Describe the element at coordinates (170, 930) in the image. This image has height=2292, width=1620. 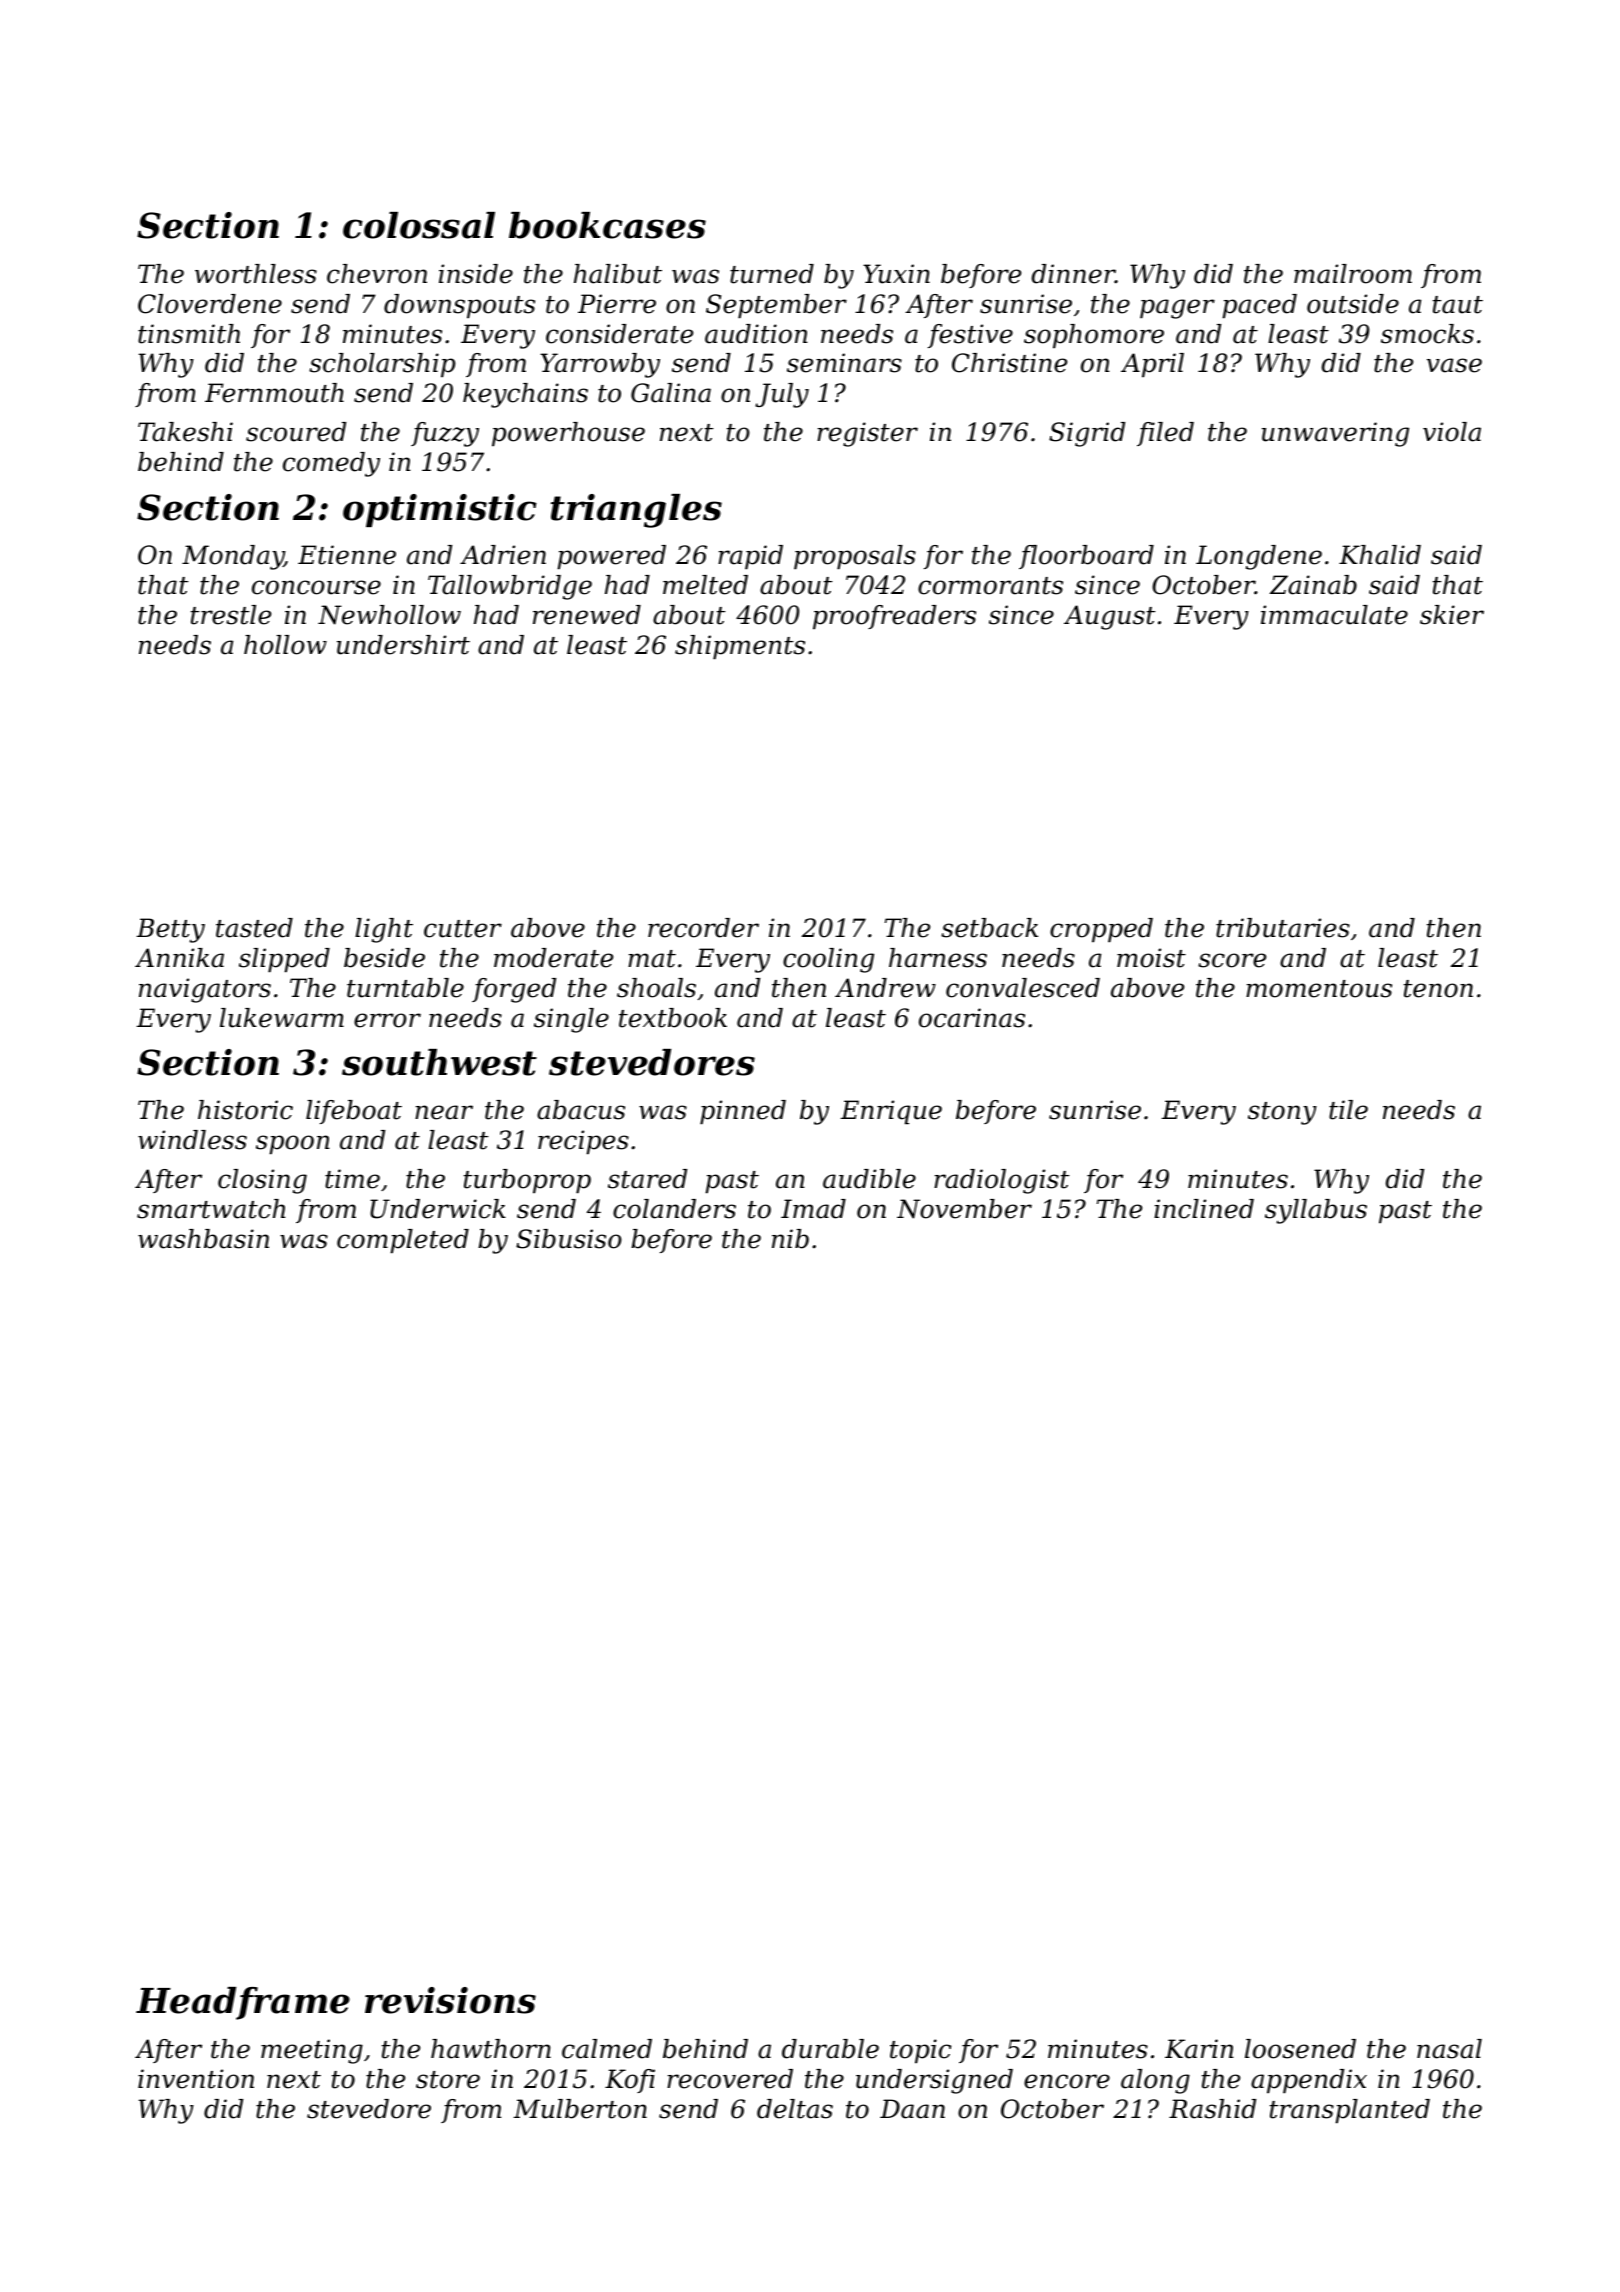
I see `Betty` at that location.
